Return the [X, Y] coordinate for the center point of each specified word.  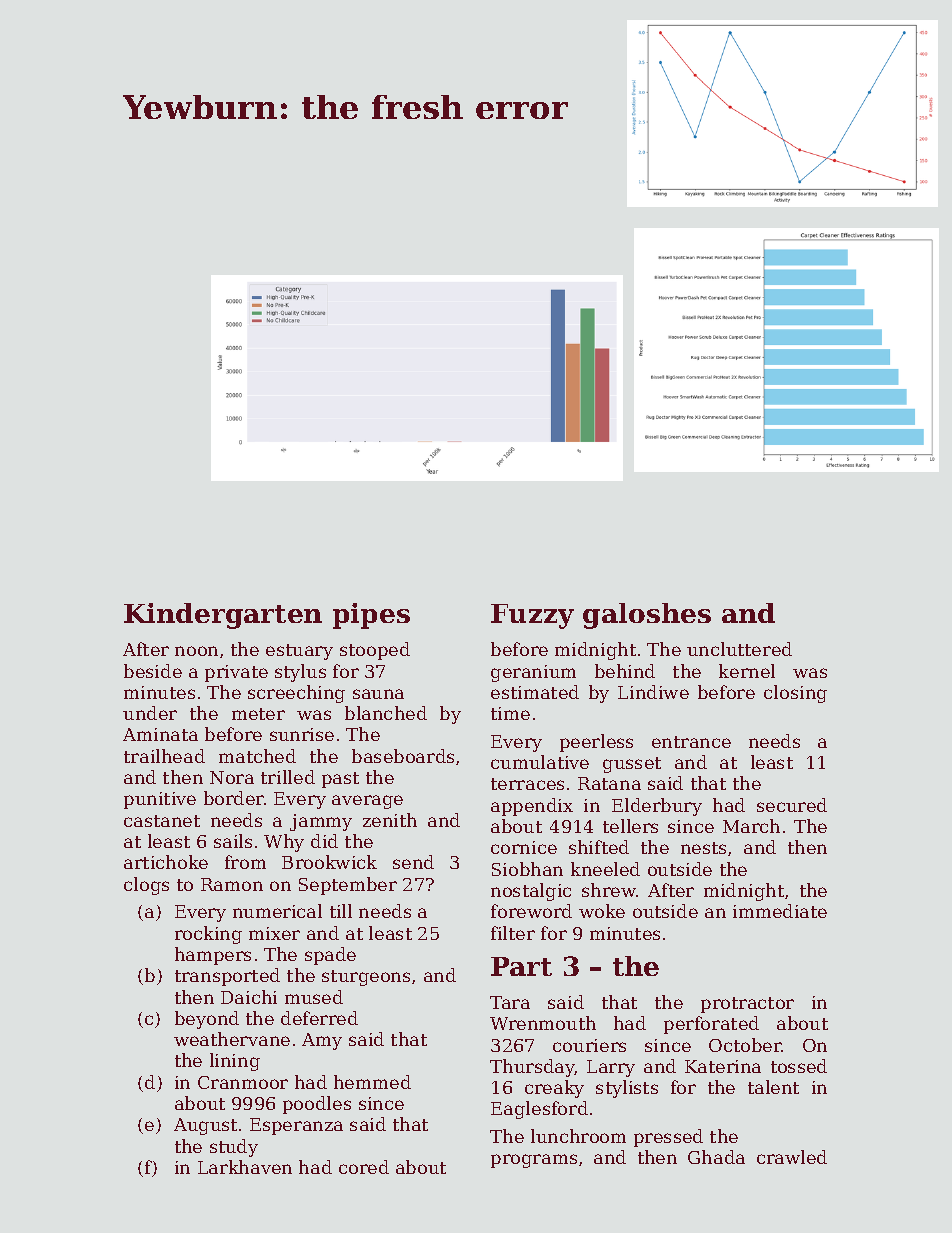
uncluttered [739, 649]
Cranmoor [243, 1082]
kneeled [605, 869]
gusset [632, 765]
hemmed [372, 1082]
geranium [533, 673]
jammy [321, 822]
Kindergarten [223, 616]
